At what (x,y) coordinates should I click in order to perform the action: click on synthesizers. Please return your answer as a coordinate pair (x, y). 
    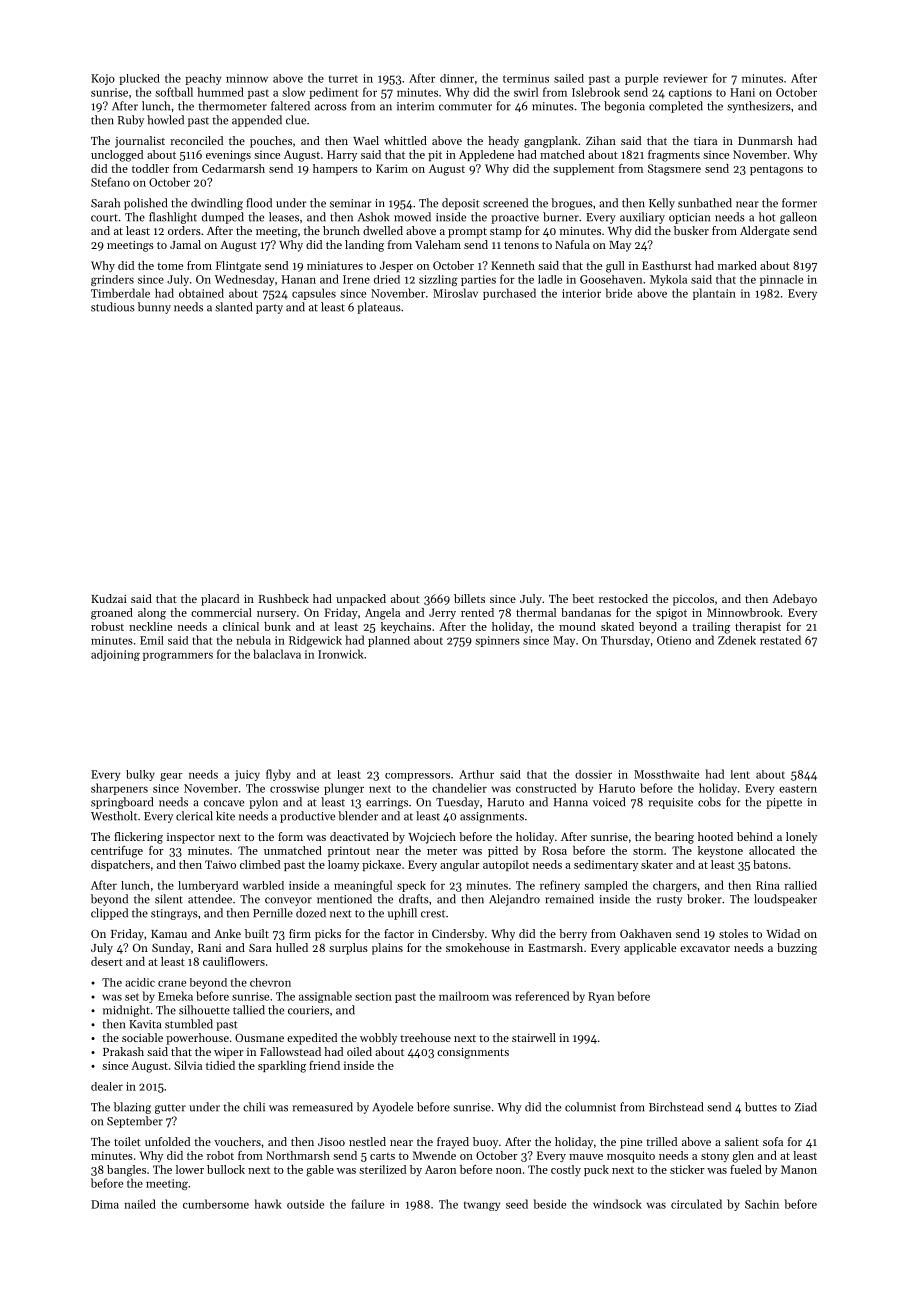
    Looking at the image, I should click on (759, 107).
